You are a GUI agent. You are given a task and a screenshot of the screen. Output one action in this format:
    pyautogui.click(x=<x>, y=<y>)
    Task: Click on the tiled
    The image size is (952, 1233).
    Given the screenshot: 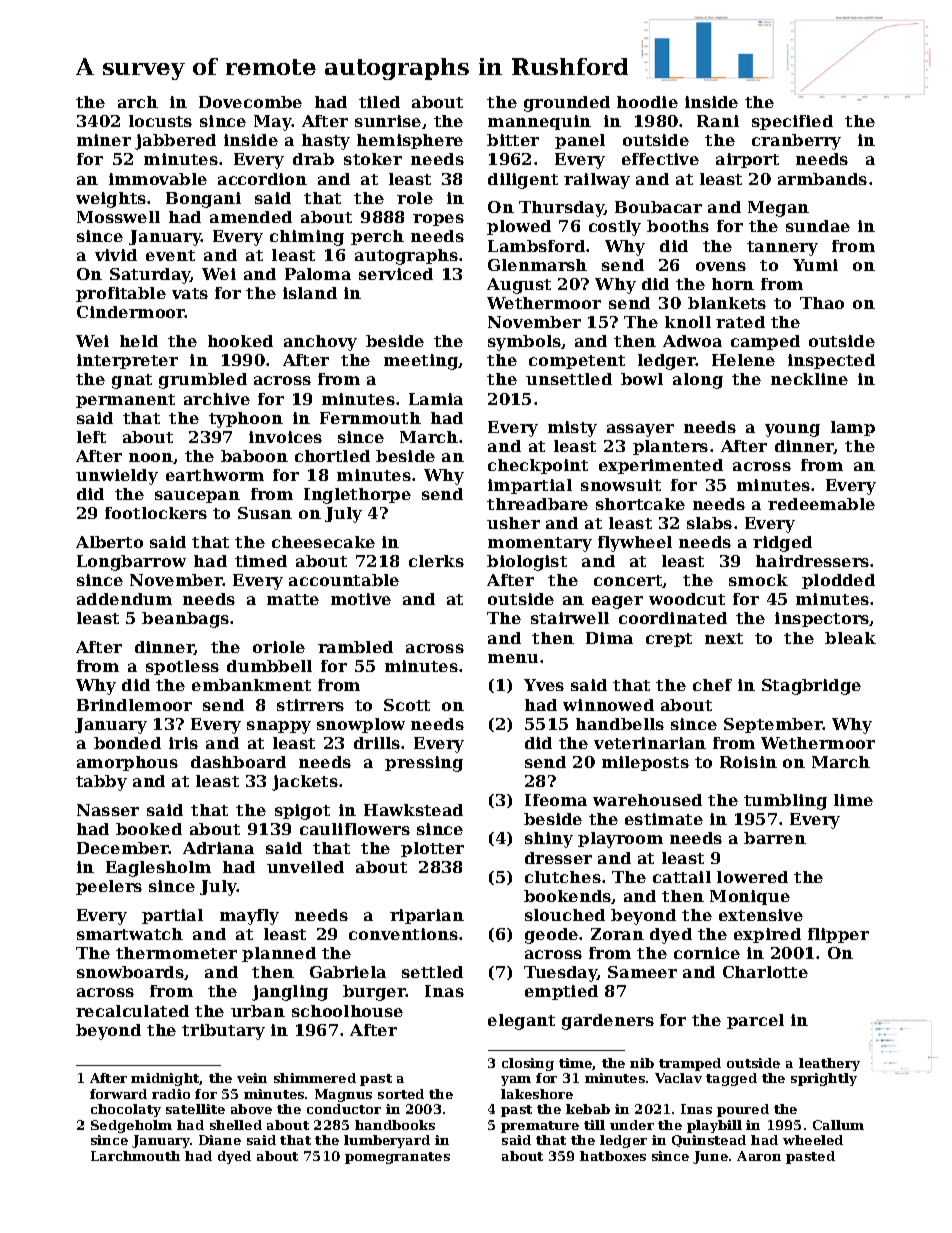 What is the action you would take?
    pyautogui.click(x=379, y=102)
